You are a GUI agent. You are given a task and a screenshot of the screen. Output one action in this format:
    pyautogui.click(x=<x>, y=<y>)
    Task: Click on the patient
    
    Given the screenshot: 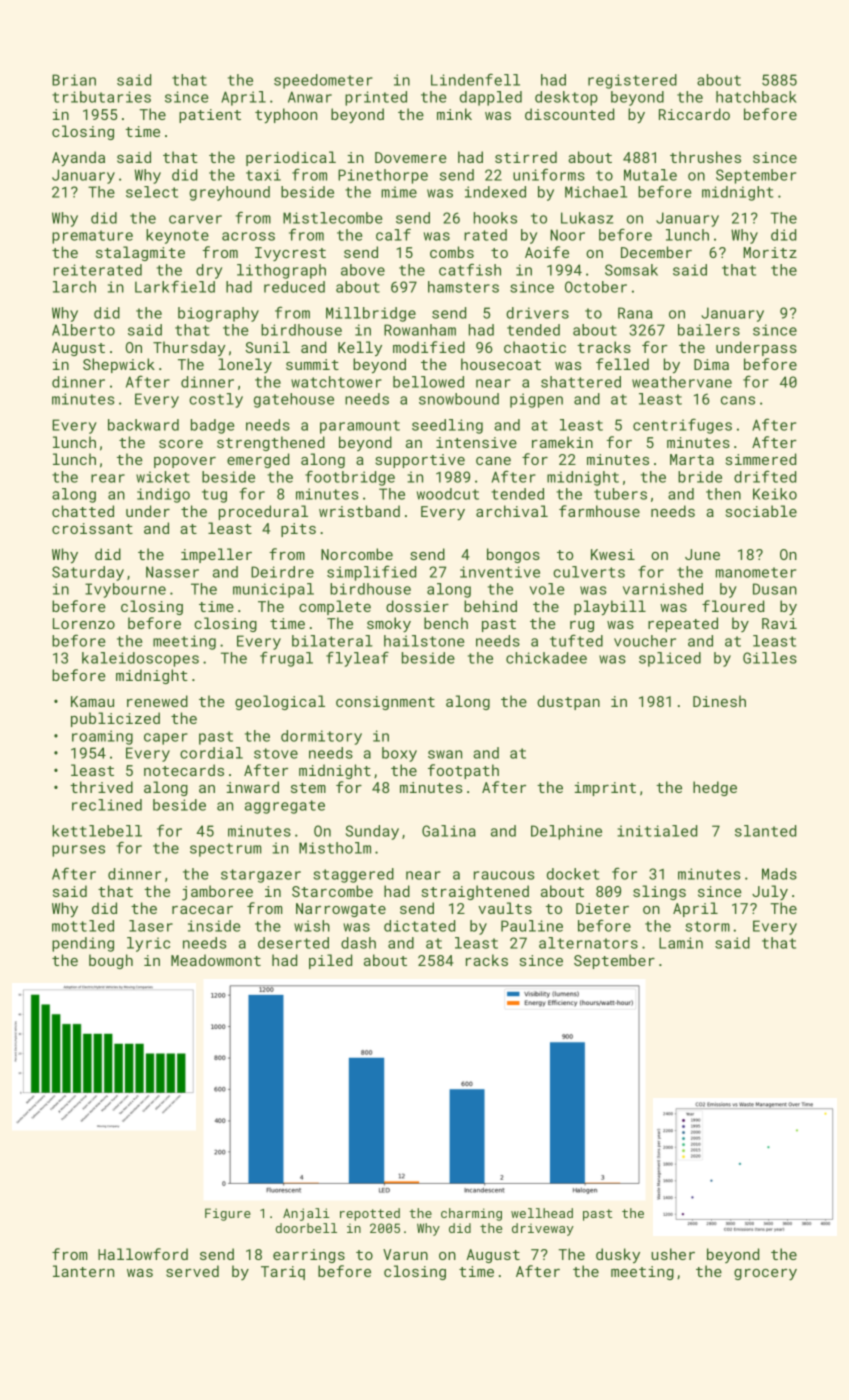 What is the action you would take?
    pyautogui.click(x=210, y=116)
